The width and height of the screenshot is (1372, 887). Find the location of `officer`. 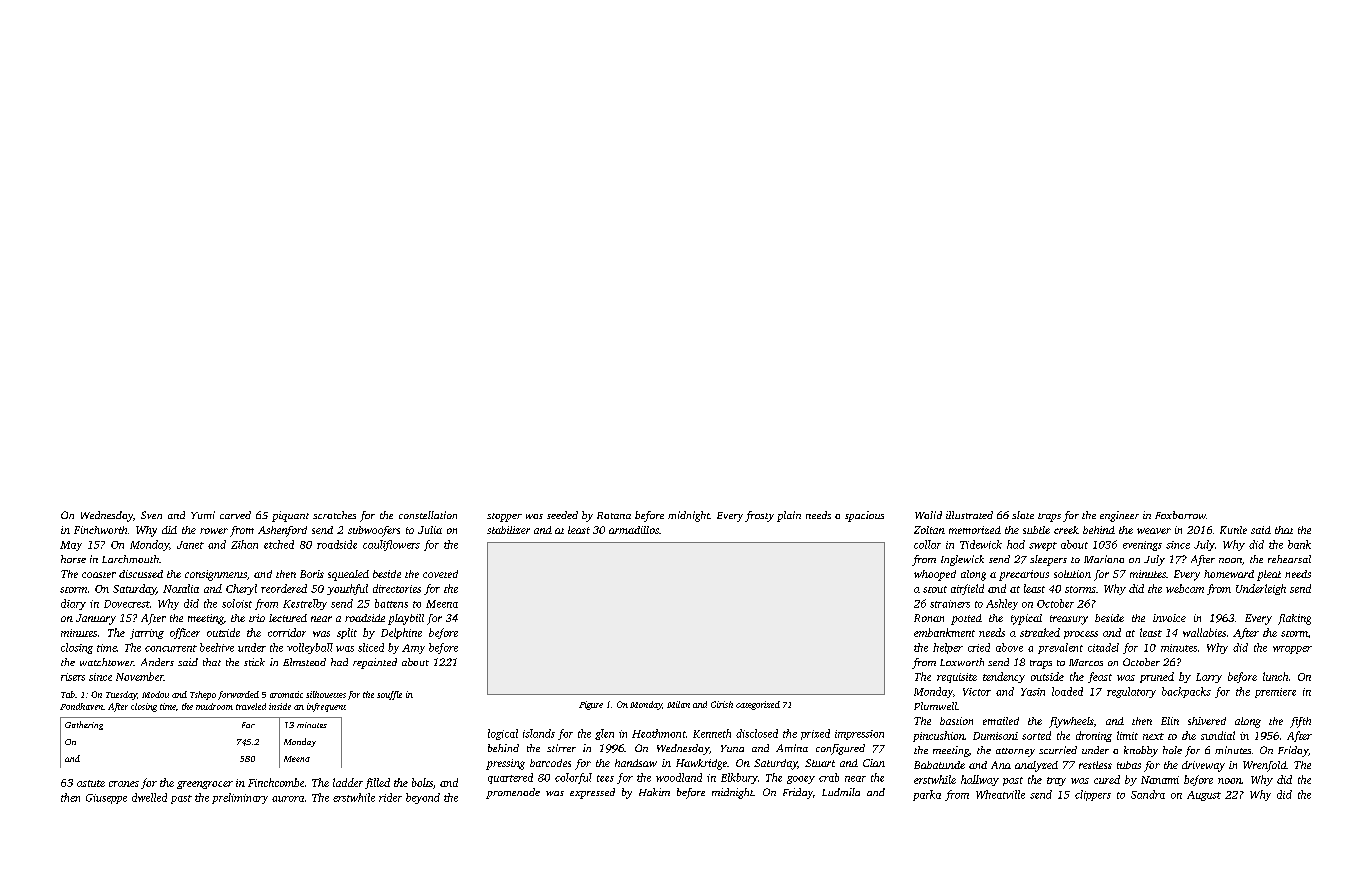

officer is located at coordinates (185, 633).
